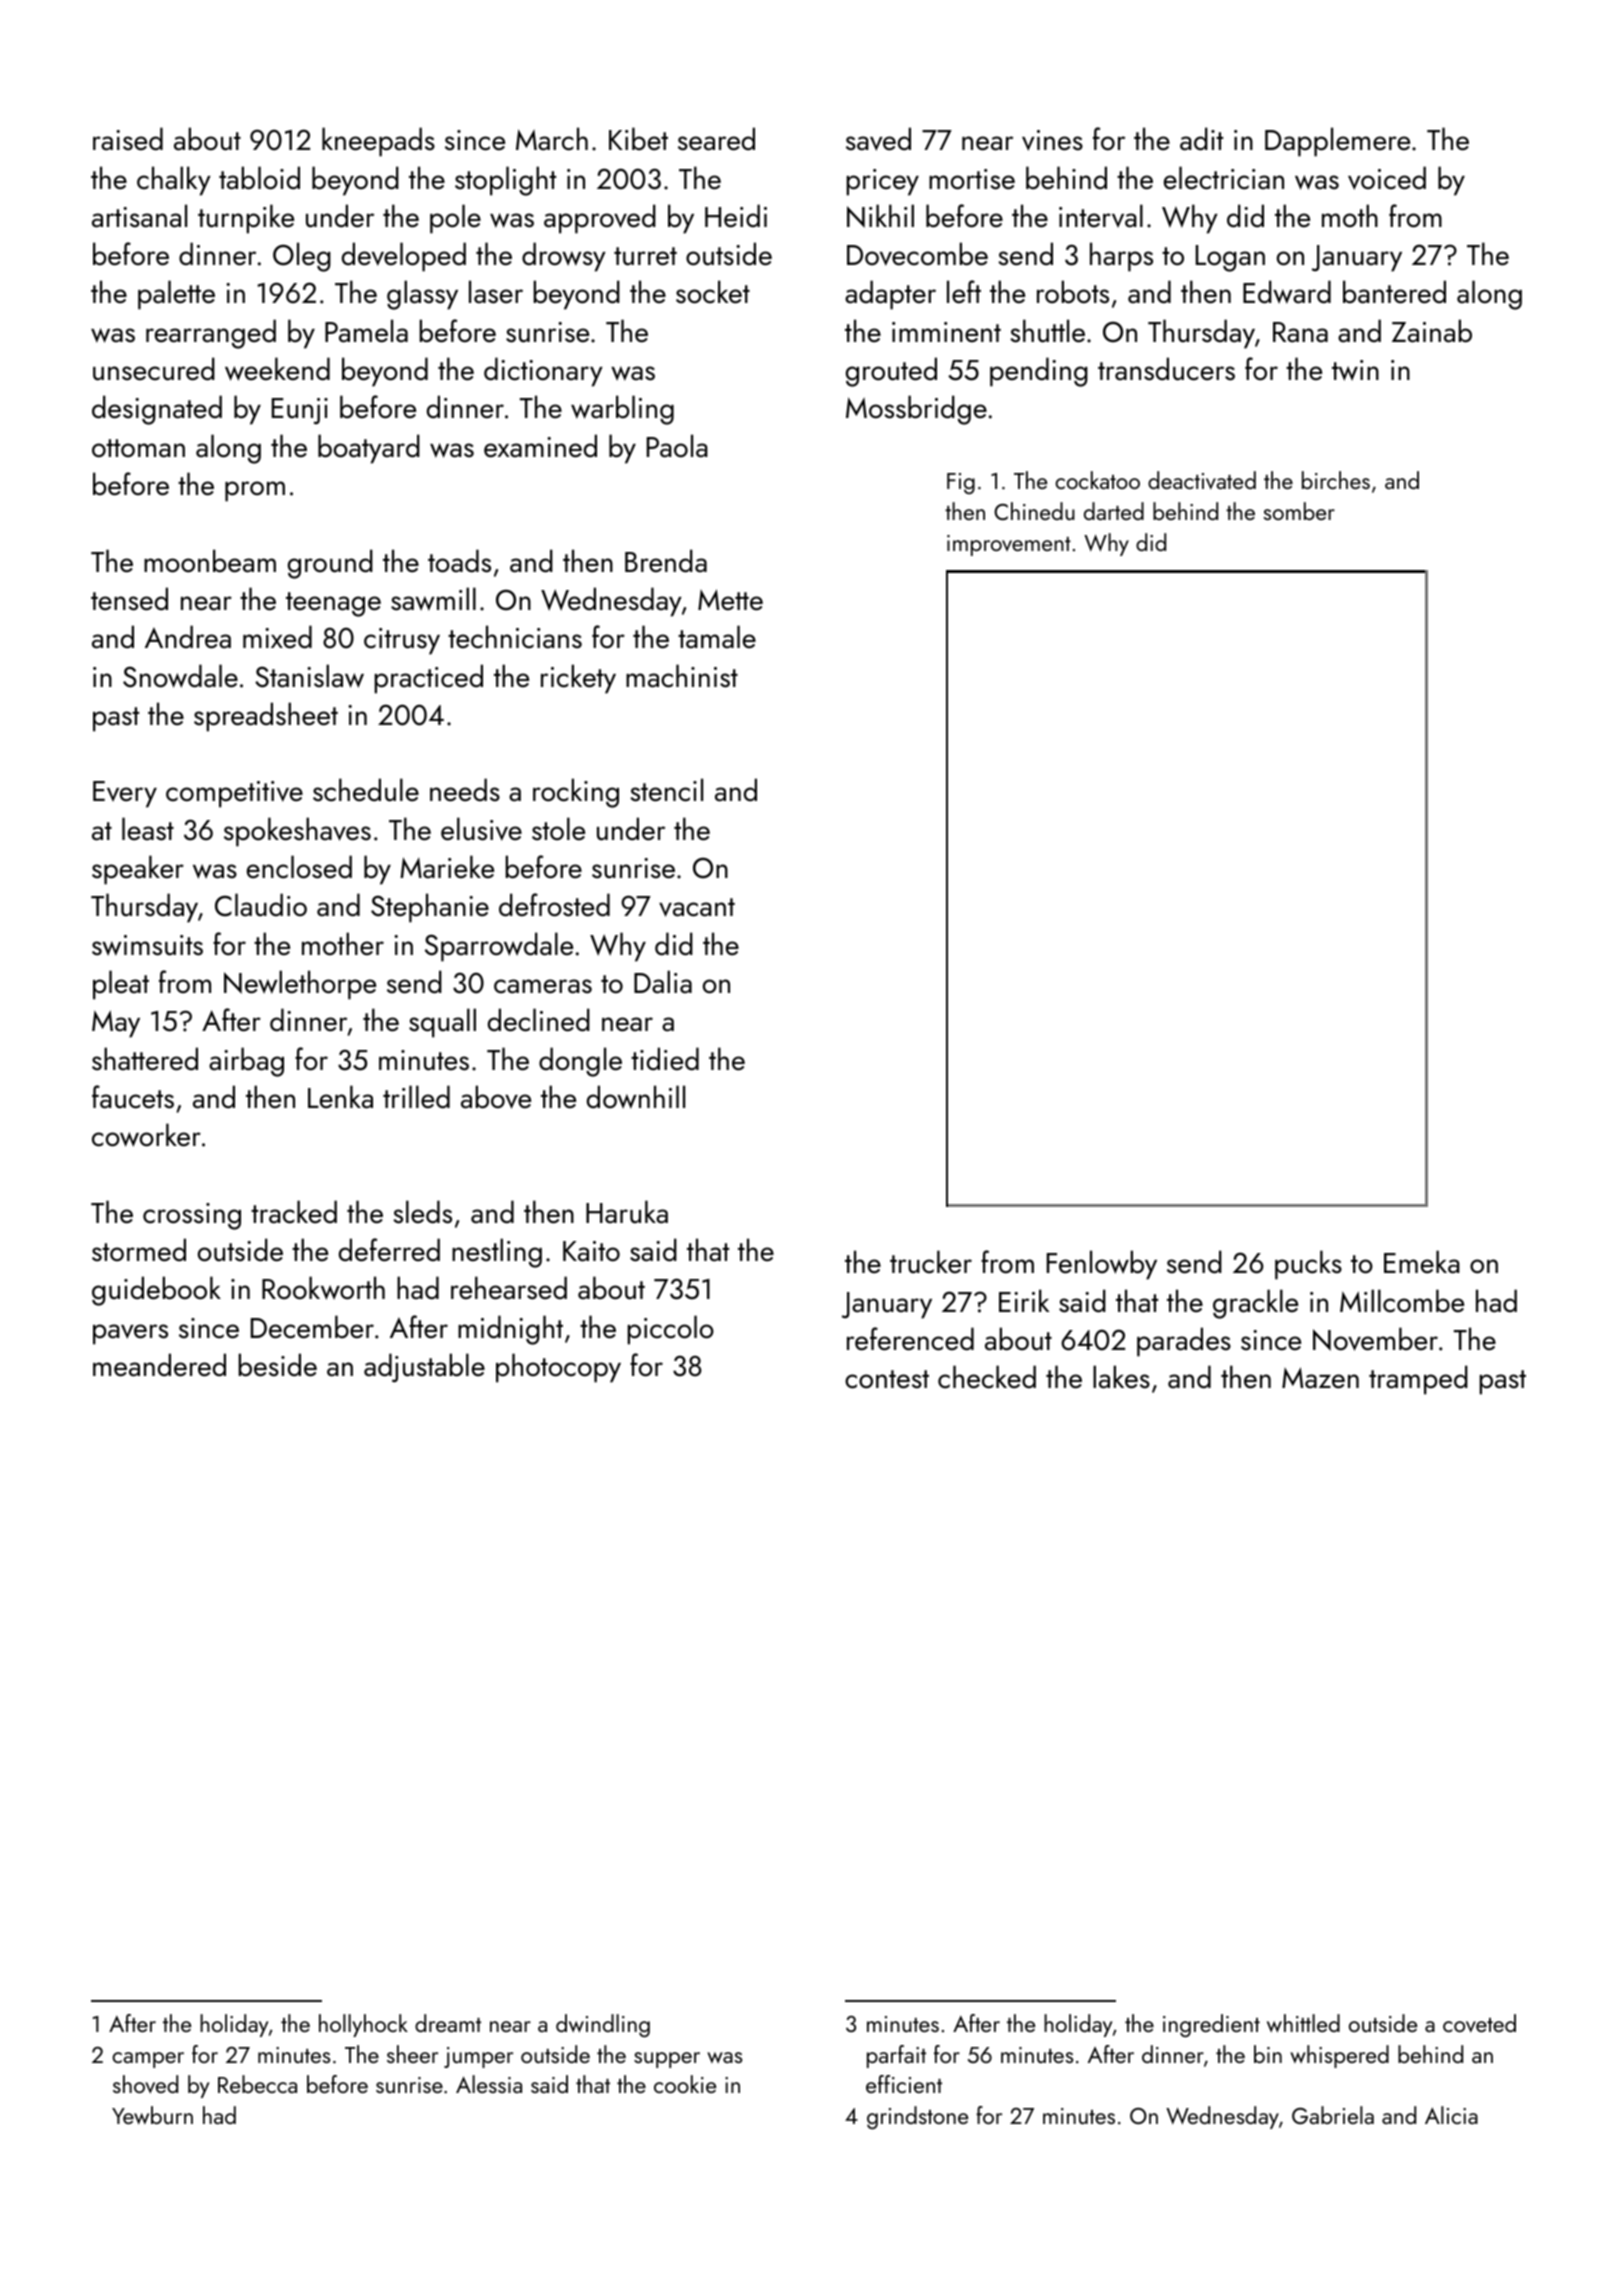  What do you see at coordinates (1422, 1262) in the image?
I see `Emeka` at bounding box center [1422, 1262].
